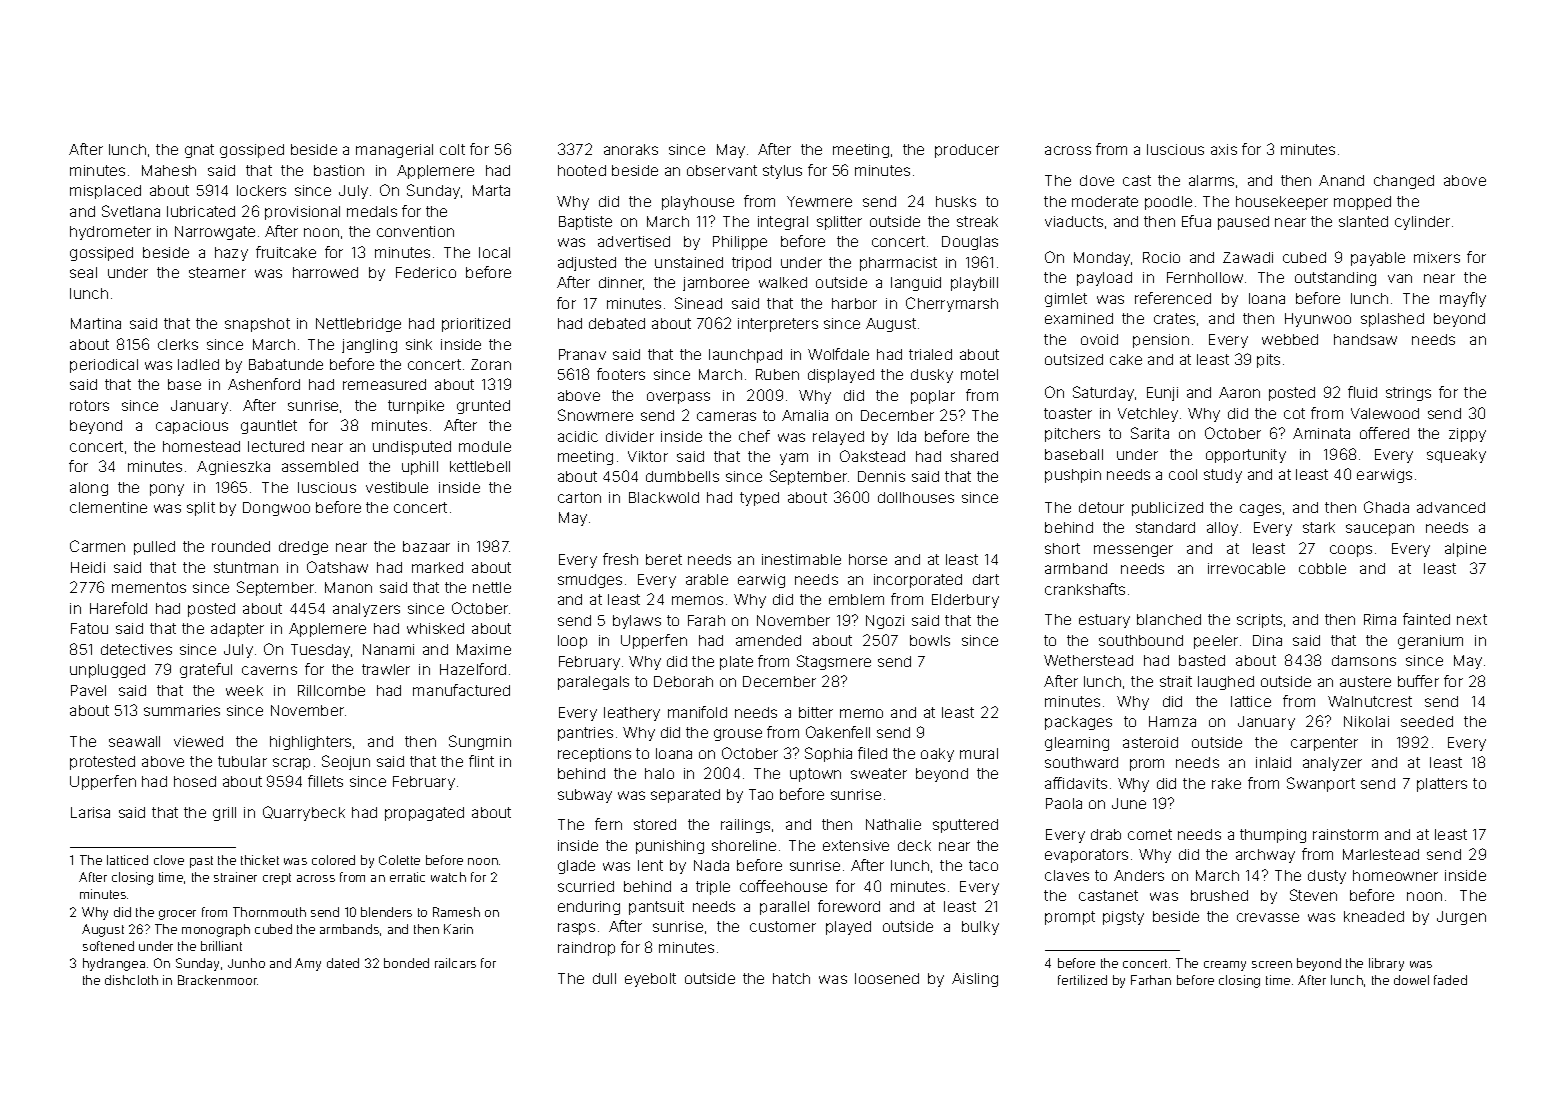 The width and height of the image is (1557, 1101). Describe the element at coordinates (199, 151) in the image. I see `gnat` at that location.
